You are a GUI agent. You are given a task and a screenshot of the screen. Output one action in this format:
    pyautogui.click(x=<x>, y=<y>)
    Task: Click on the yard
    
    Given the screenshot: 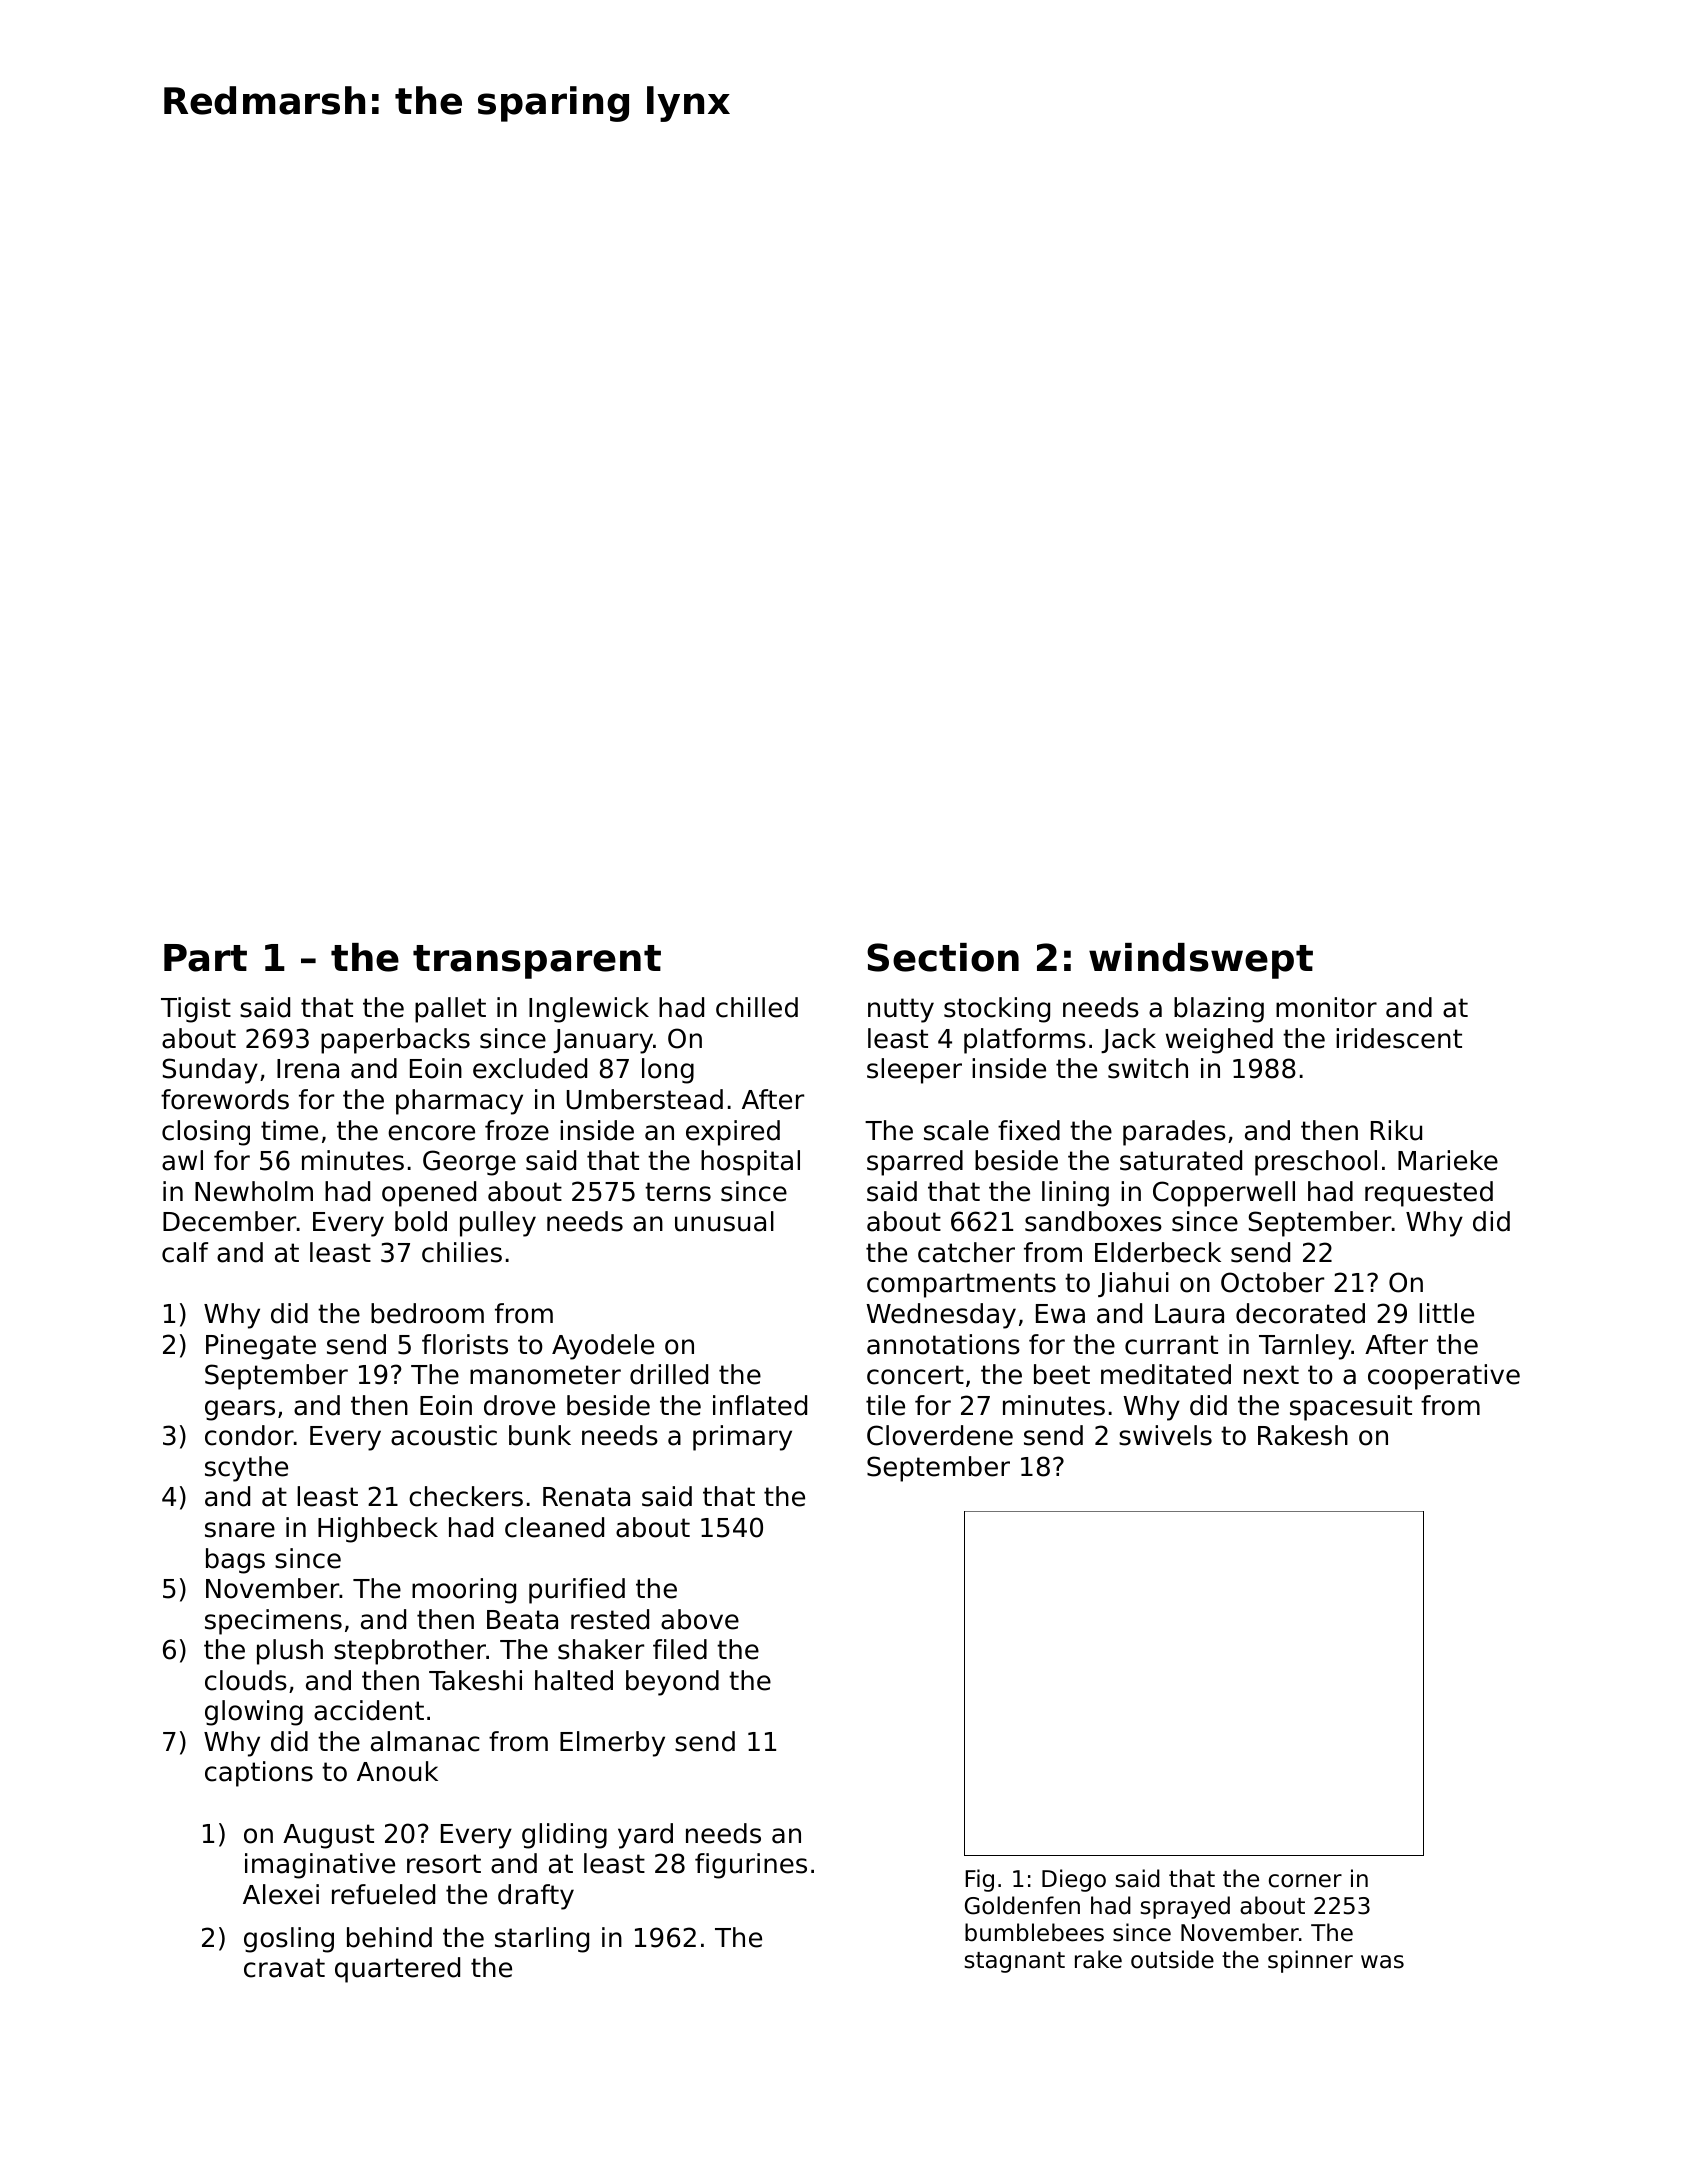 What is the action you would take?
    pyautogui.click(x=645, y=1836)
